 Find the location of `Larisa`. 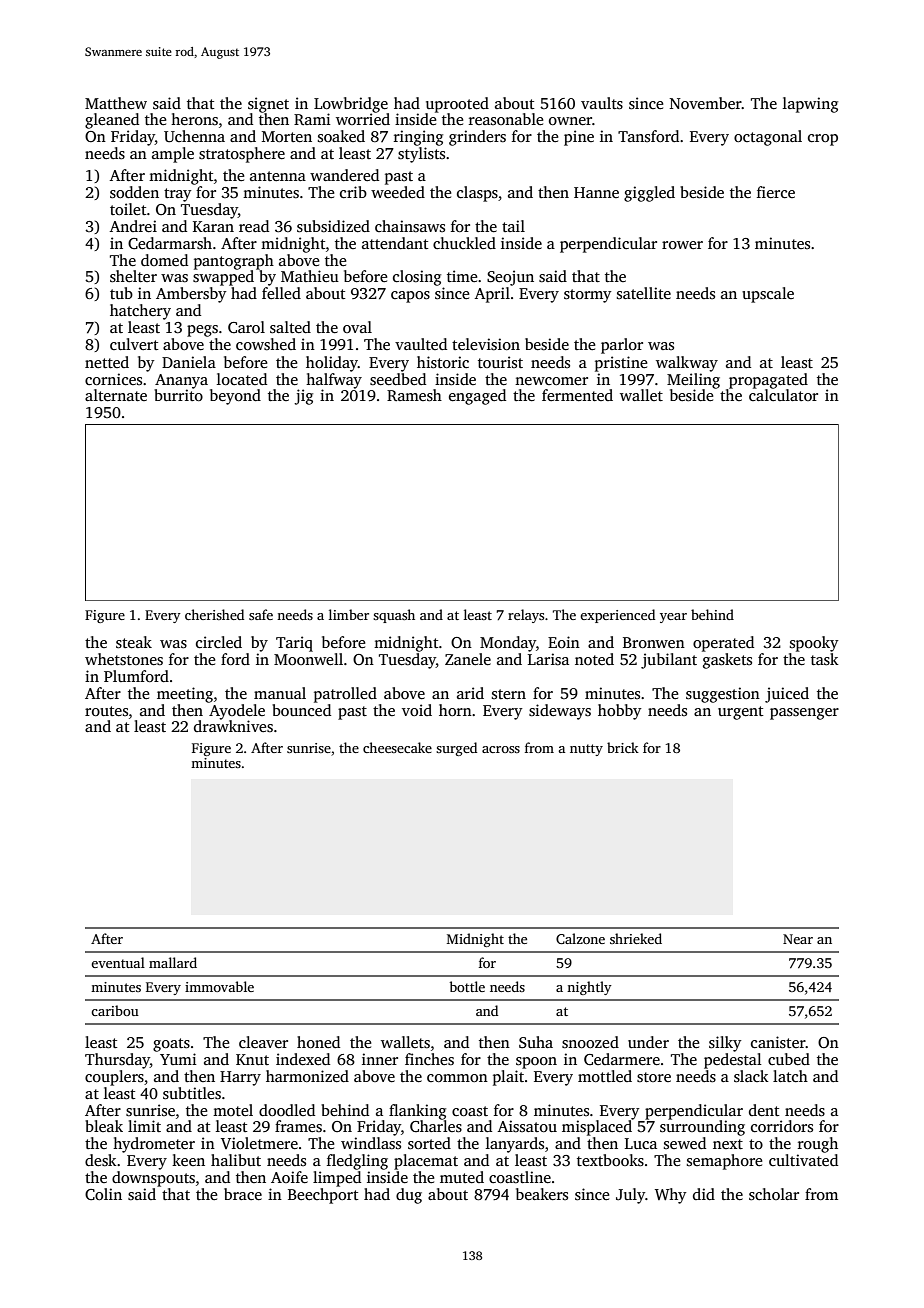

Larisa is located at coordinates (548, 659).
